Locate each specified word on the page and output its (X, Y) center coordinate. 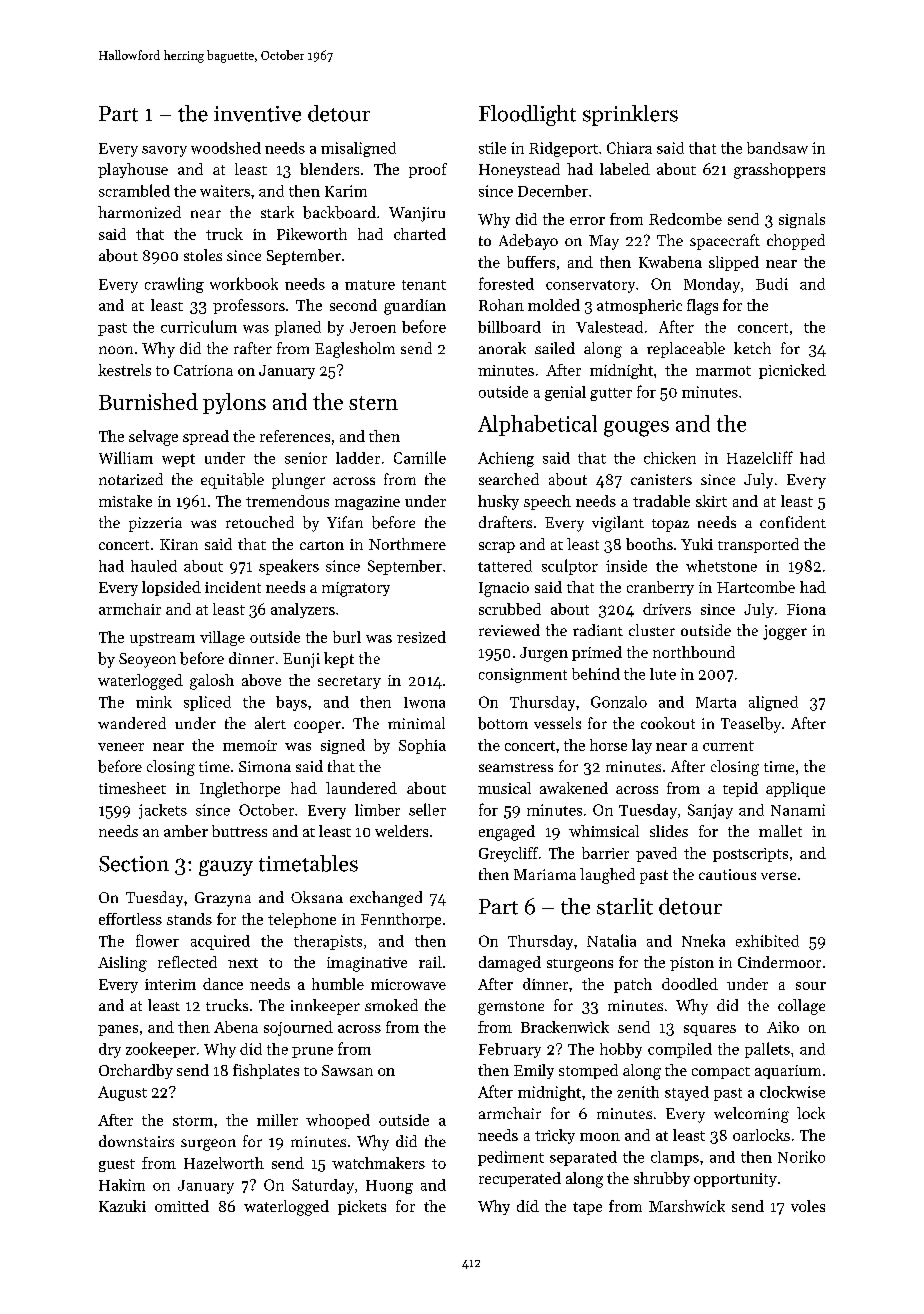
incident (233, 587)
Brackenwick (565, 1027)
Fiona (806, 609)
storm (193, 1121)
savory (164, 151)
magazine (367, 503)
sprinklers (630, 115)
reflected (187, 962)
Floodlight (527, 115)
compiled (680, 1050)
